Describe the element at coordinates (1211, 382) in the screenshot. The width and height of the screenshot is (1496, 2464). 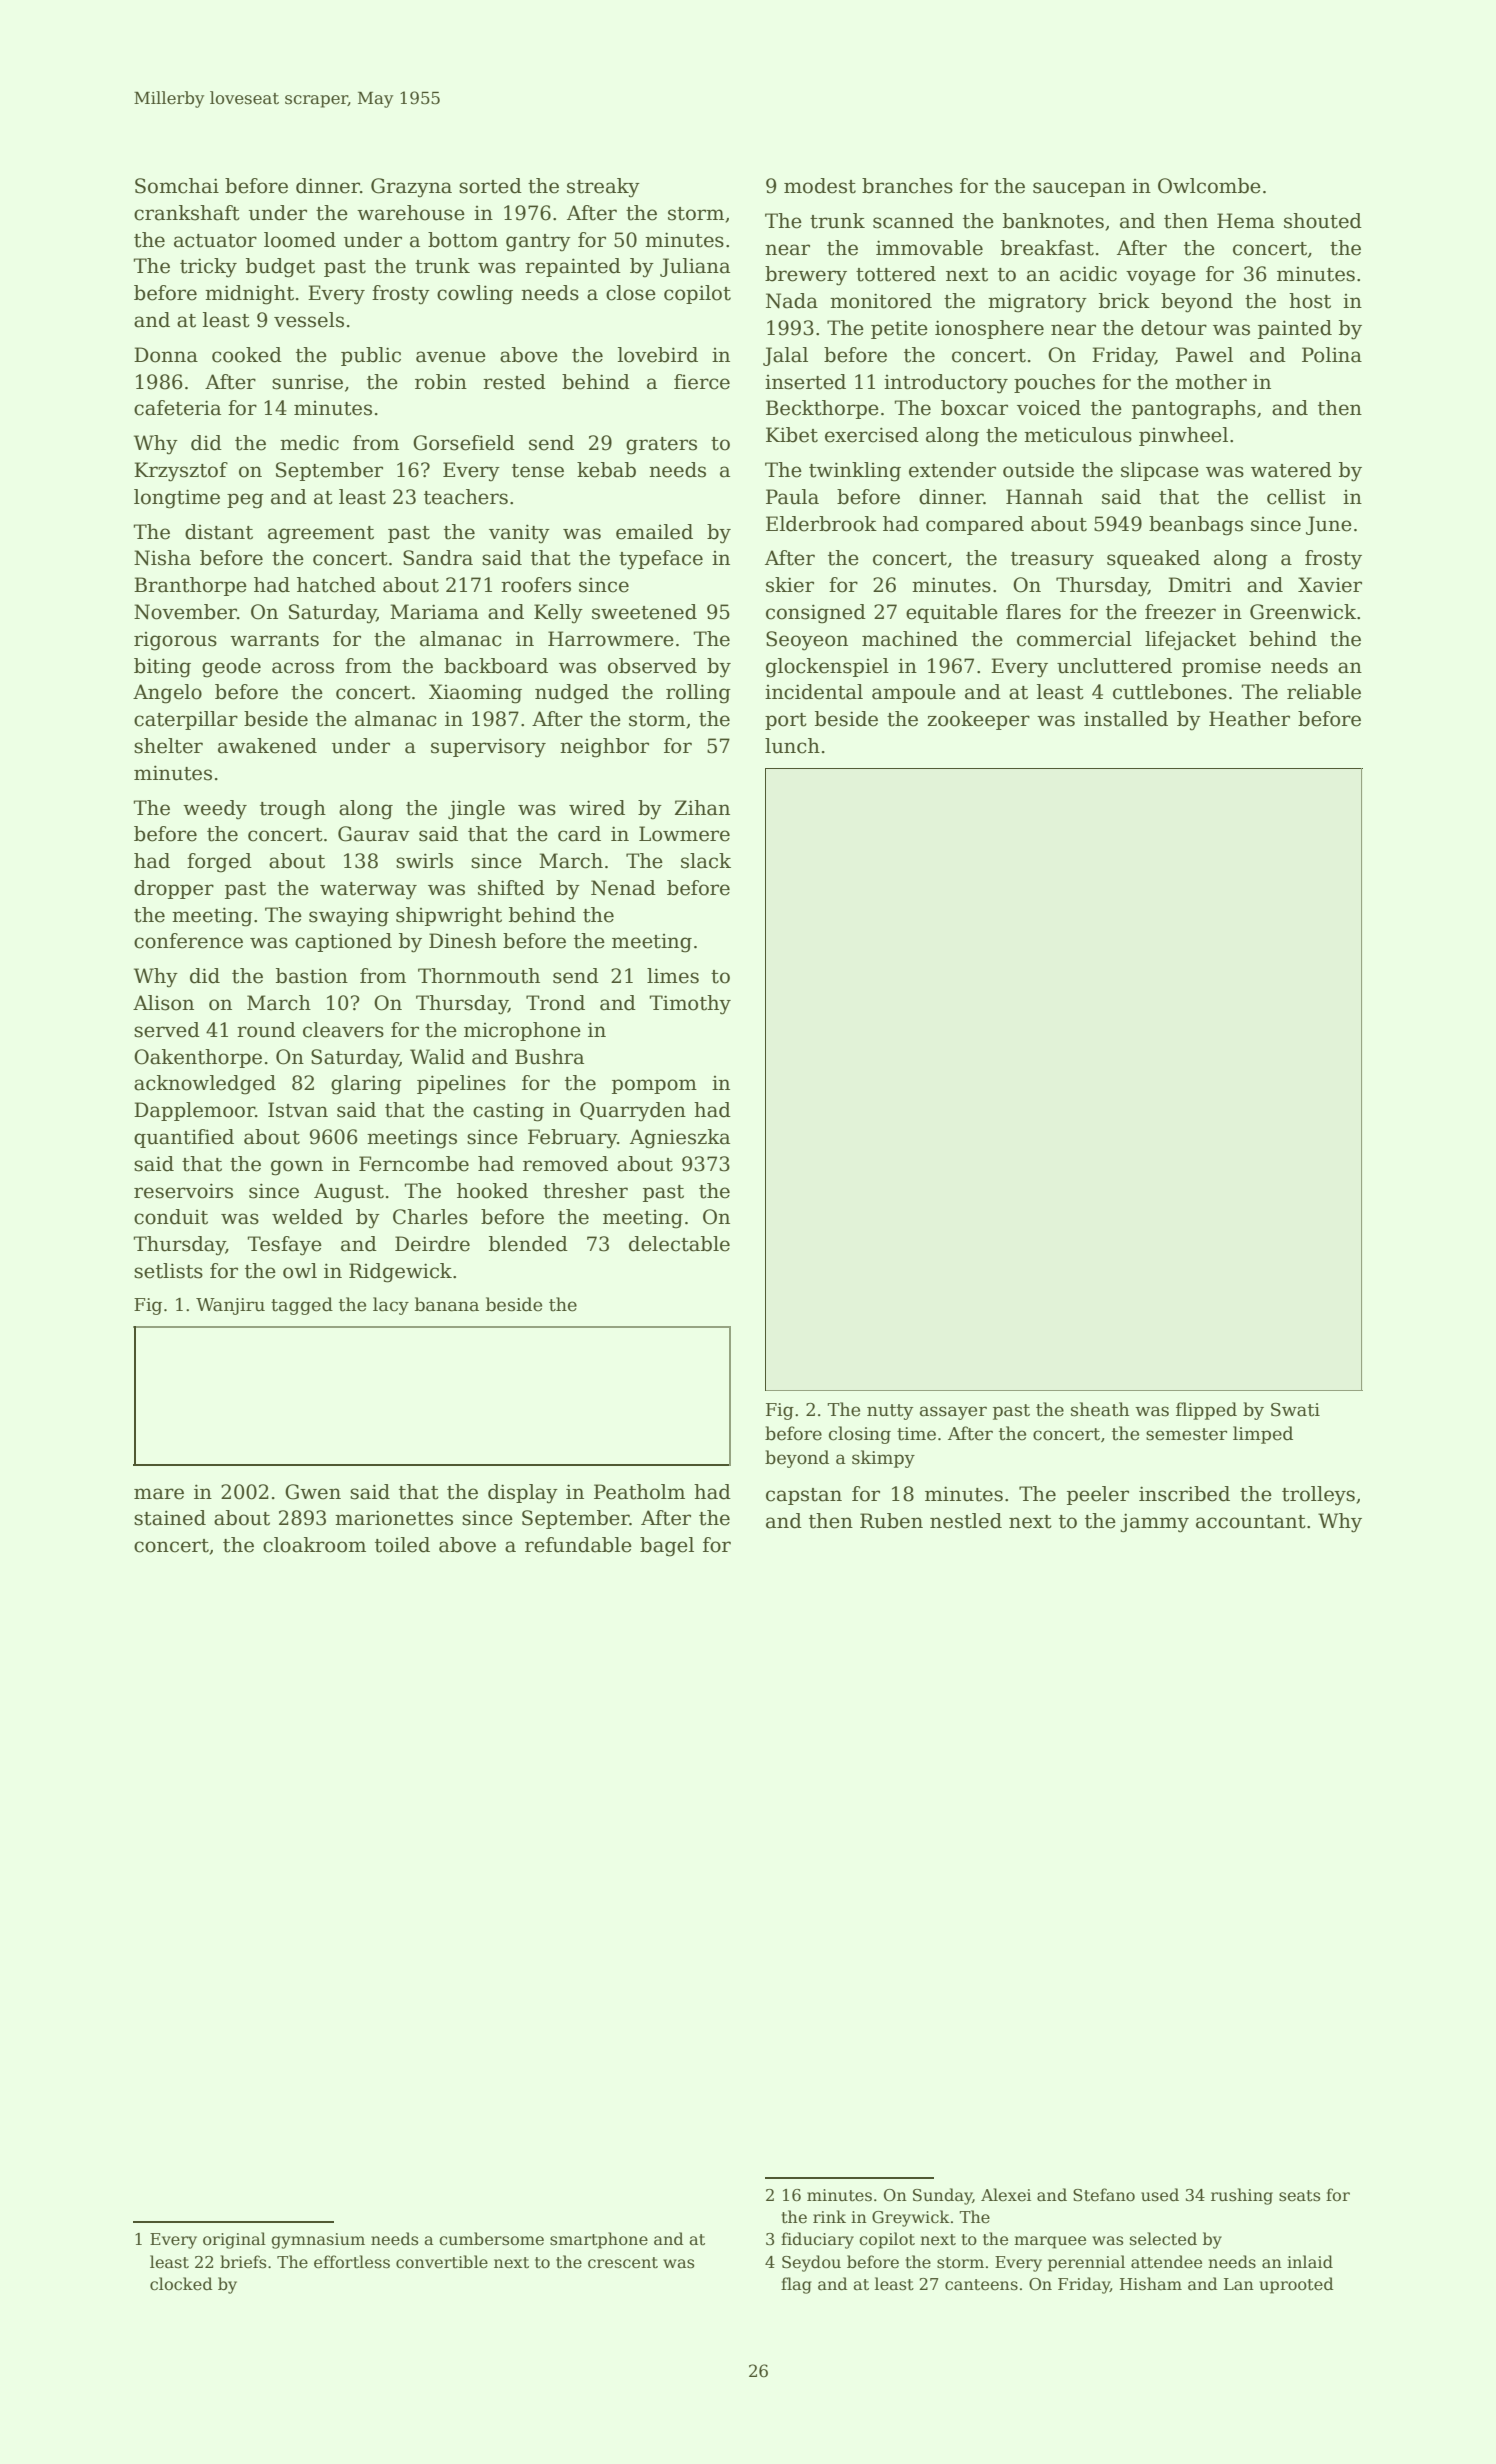
I see `mother` at that location.
